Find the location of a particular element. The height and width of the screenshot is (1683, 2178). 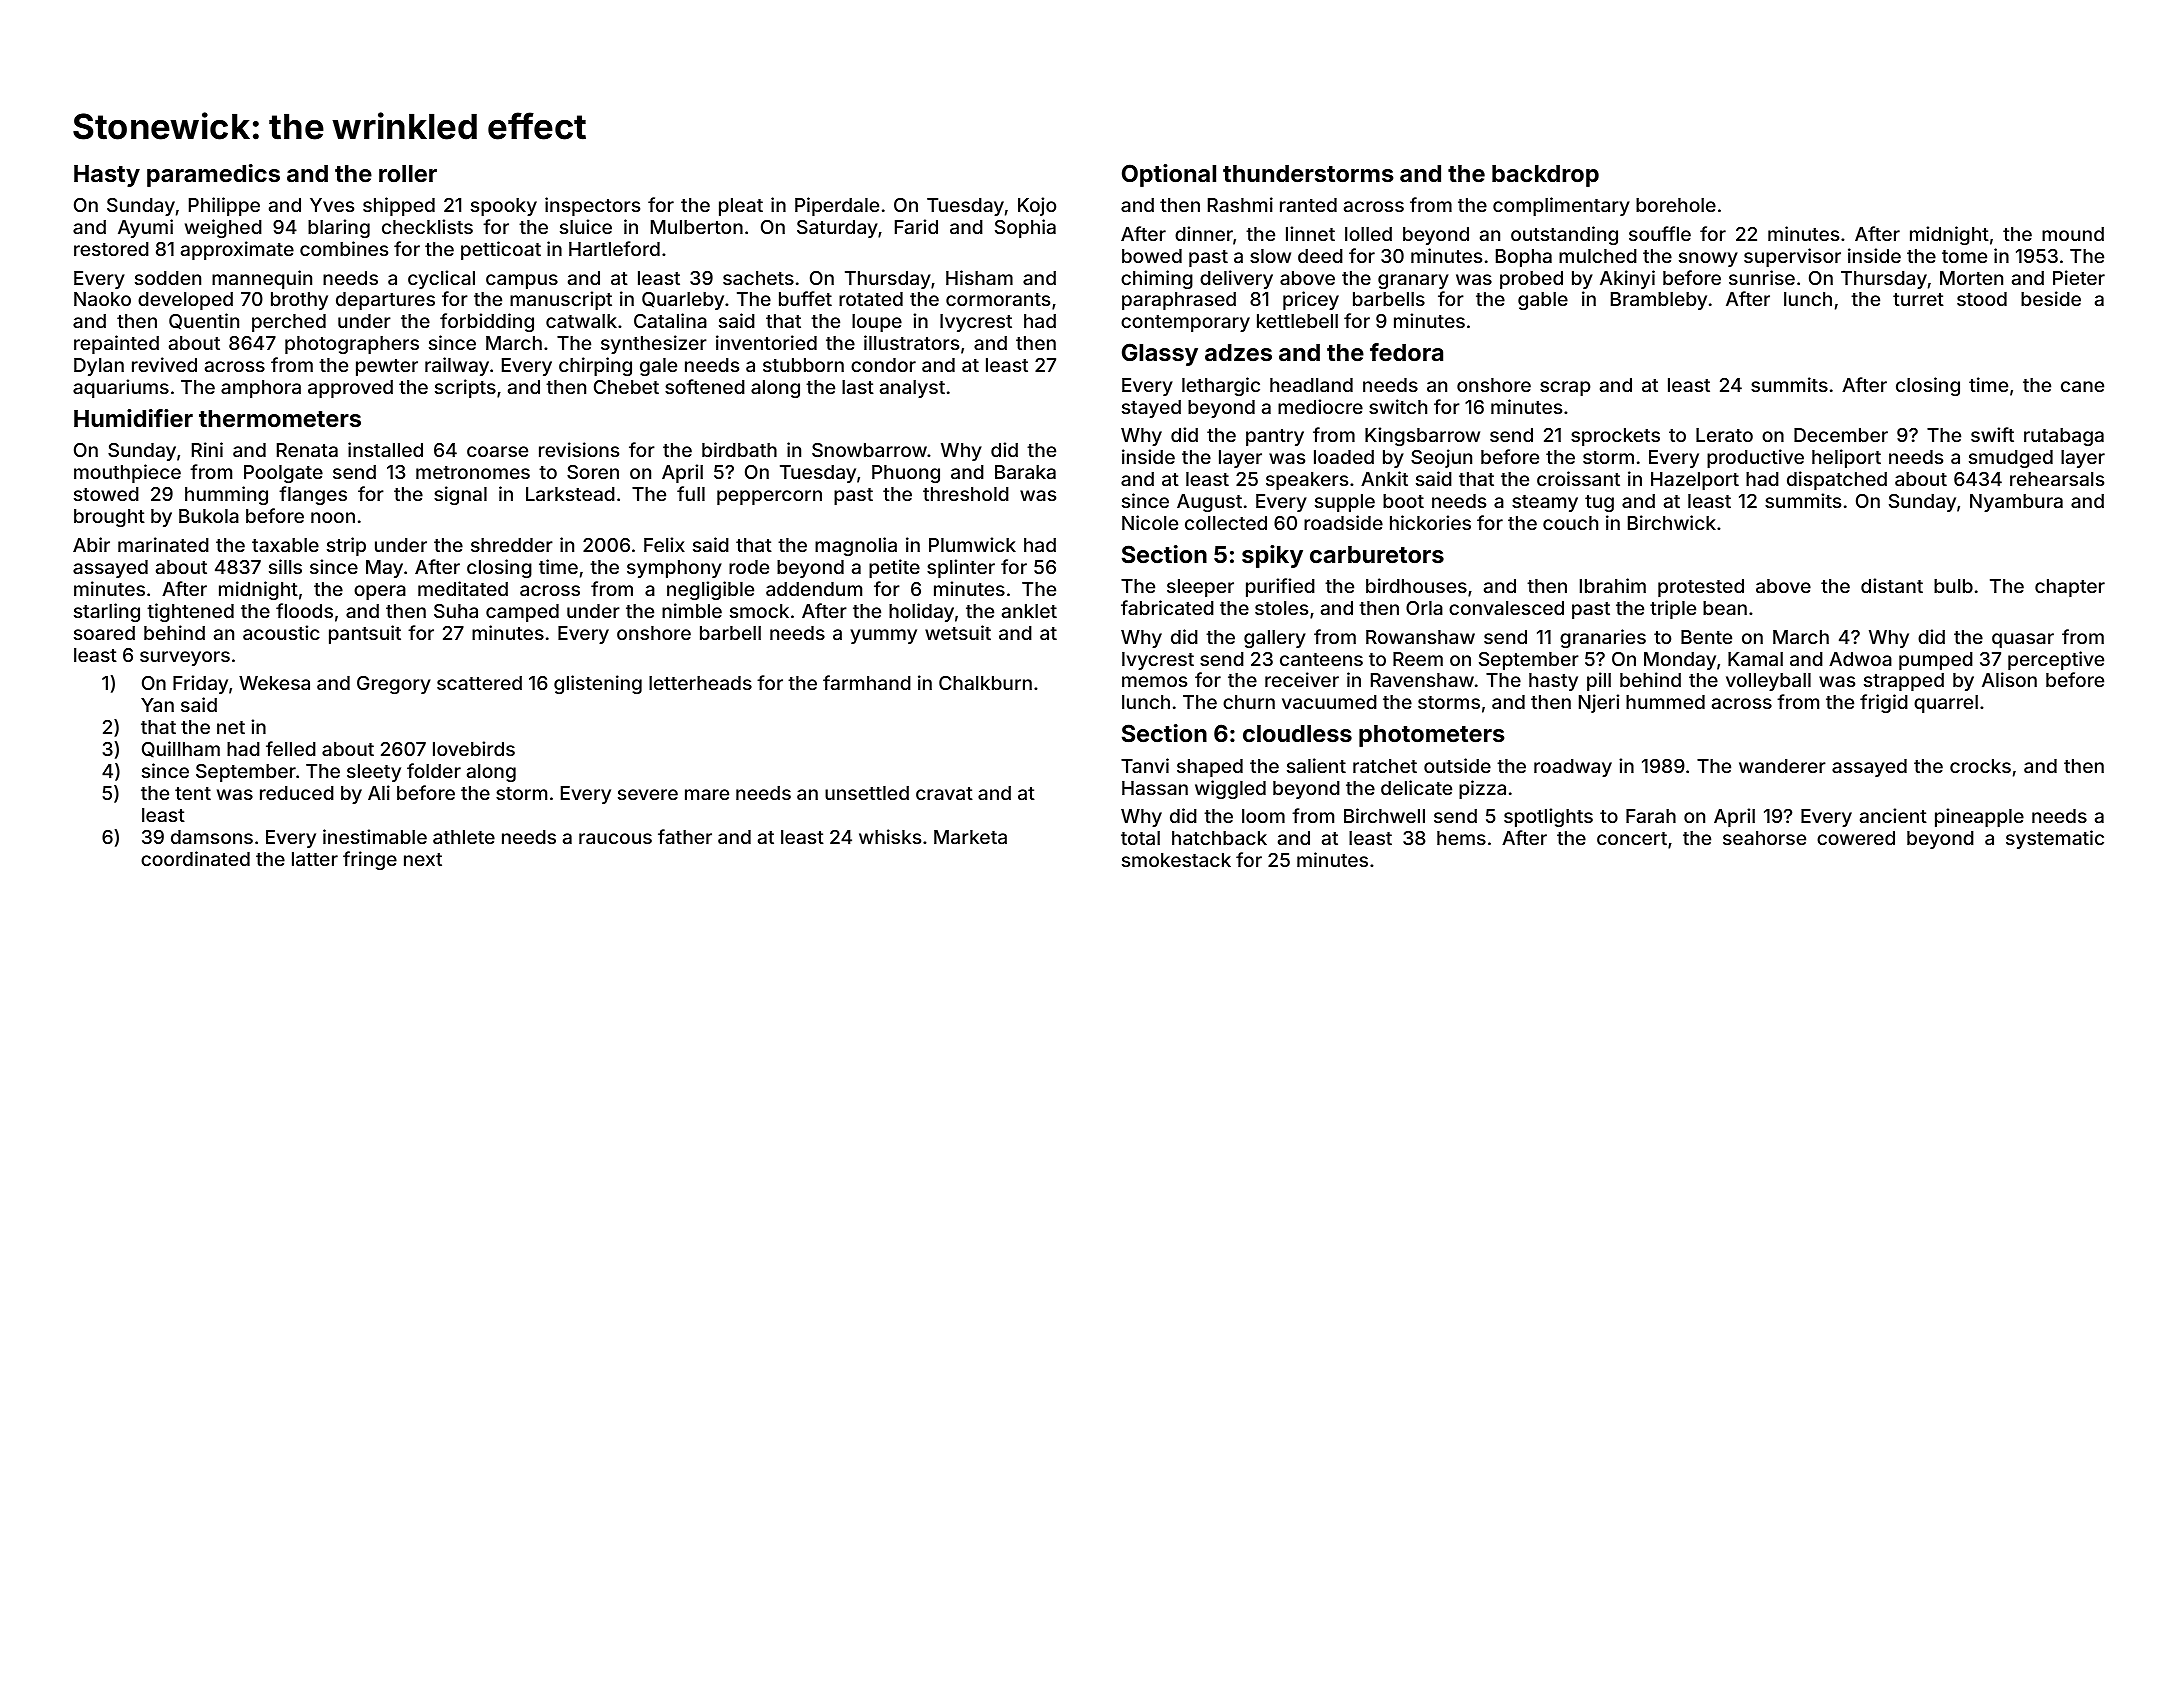

yummy is located at coordinates (883, 636).
